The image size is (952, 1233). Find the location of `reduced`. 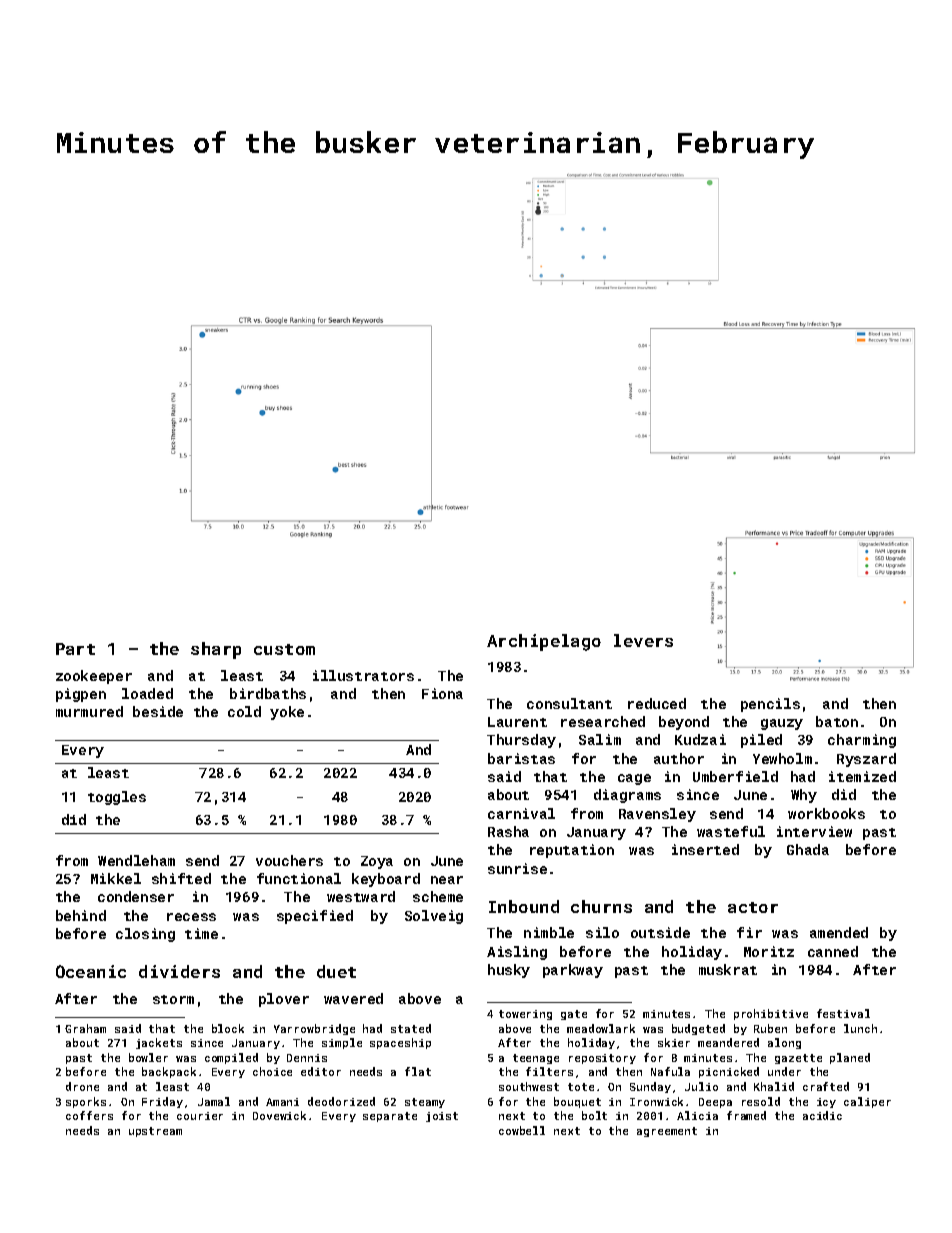

reduced is located at coordinates (657, 703).
